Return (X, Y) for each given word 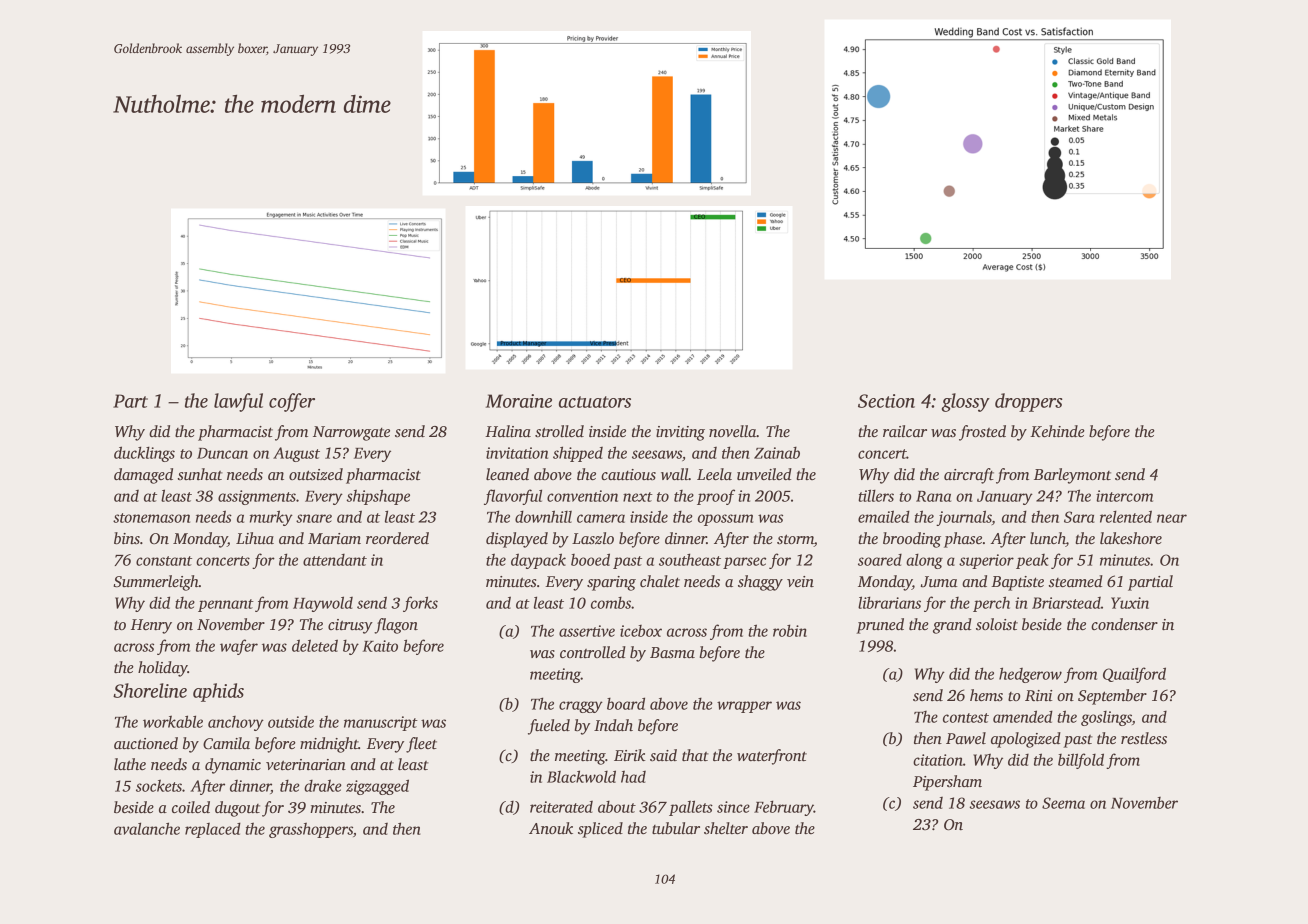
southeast (690, 559)
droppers (1028, 402)
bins (127, 538)
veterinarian (306, 764)
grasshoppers (311, 830)
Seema (1063, 803)
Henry (151, 626)
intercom (1124, 496)
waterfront (772, 757)
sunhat (200, 474)
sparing (611, 583)
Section (886, 401)
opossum (725, 520)
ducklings (144, 454)
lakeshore (1131, 538)
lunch (1048, 539)
